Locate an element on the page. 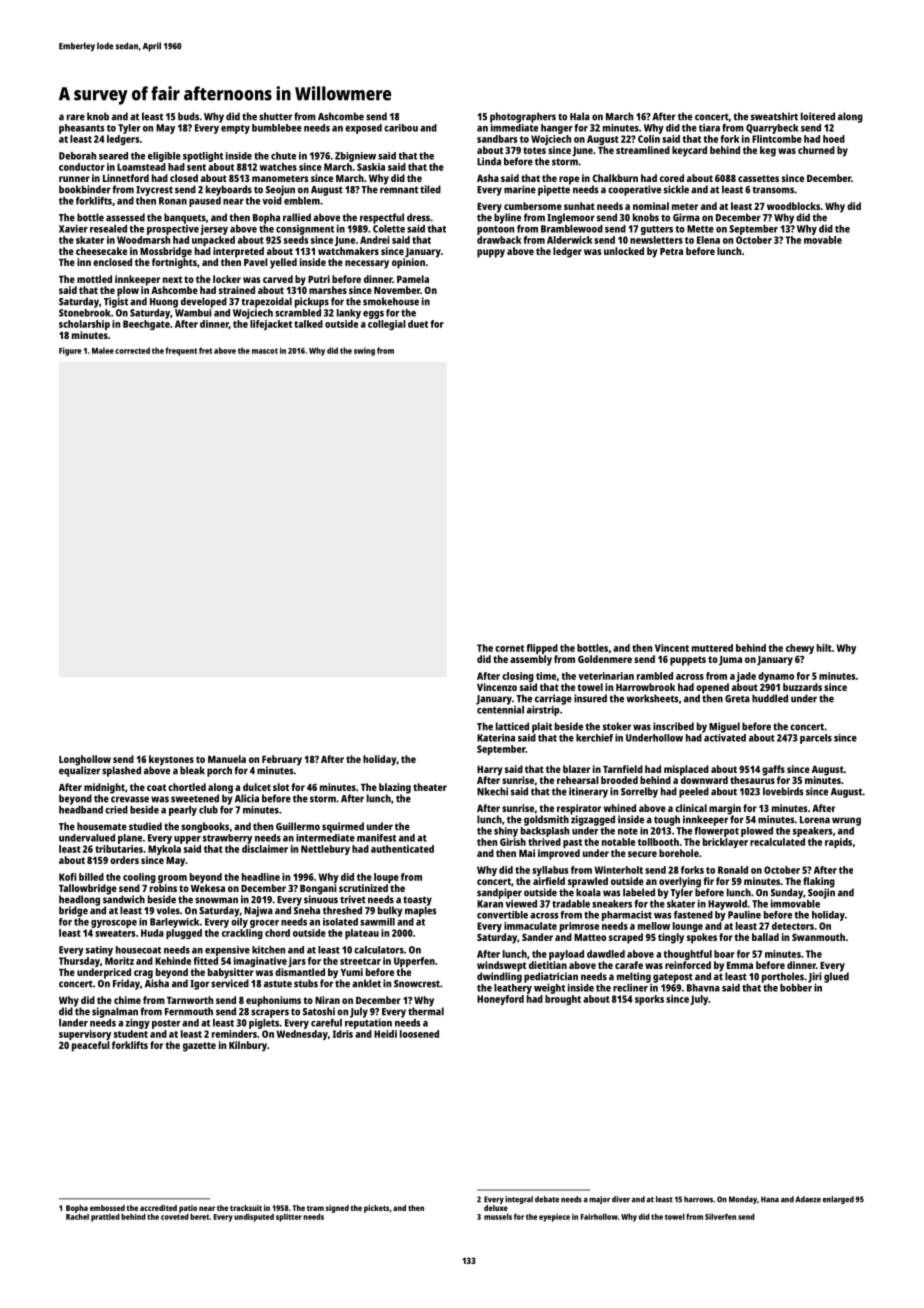 Image resolution: width=924 pixels, height=1308 pixels. swing is located at coordinates (364, 351).
